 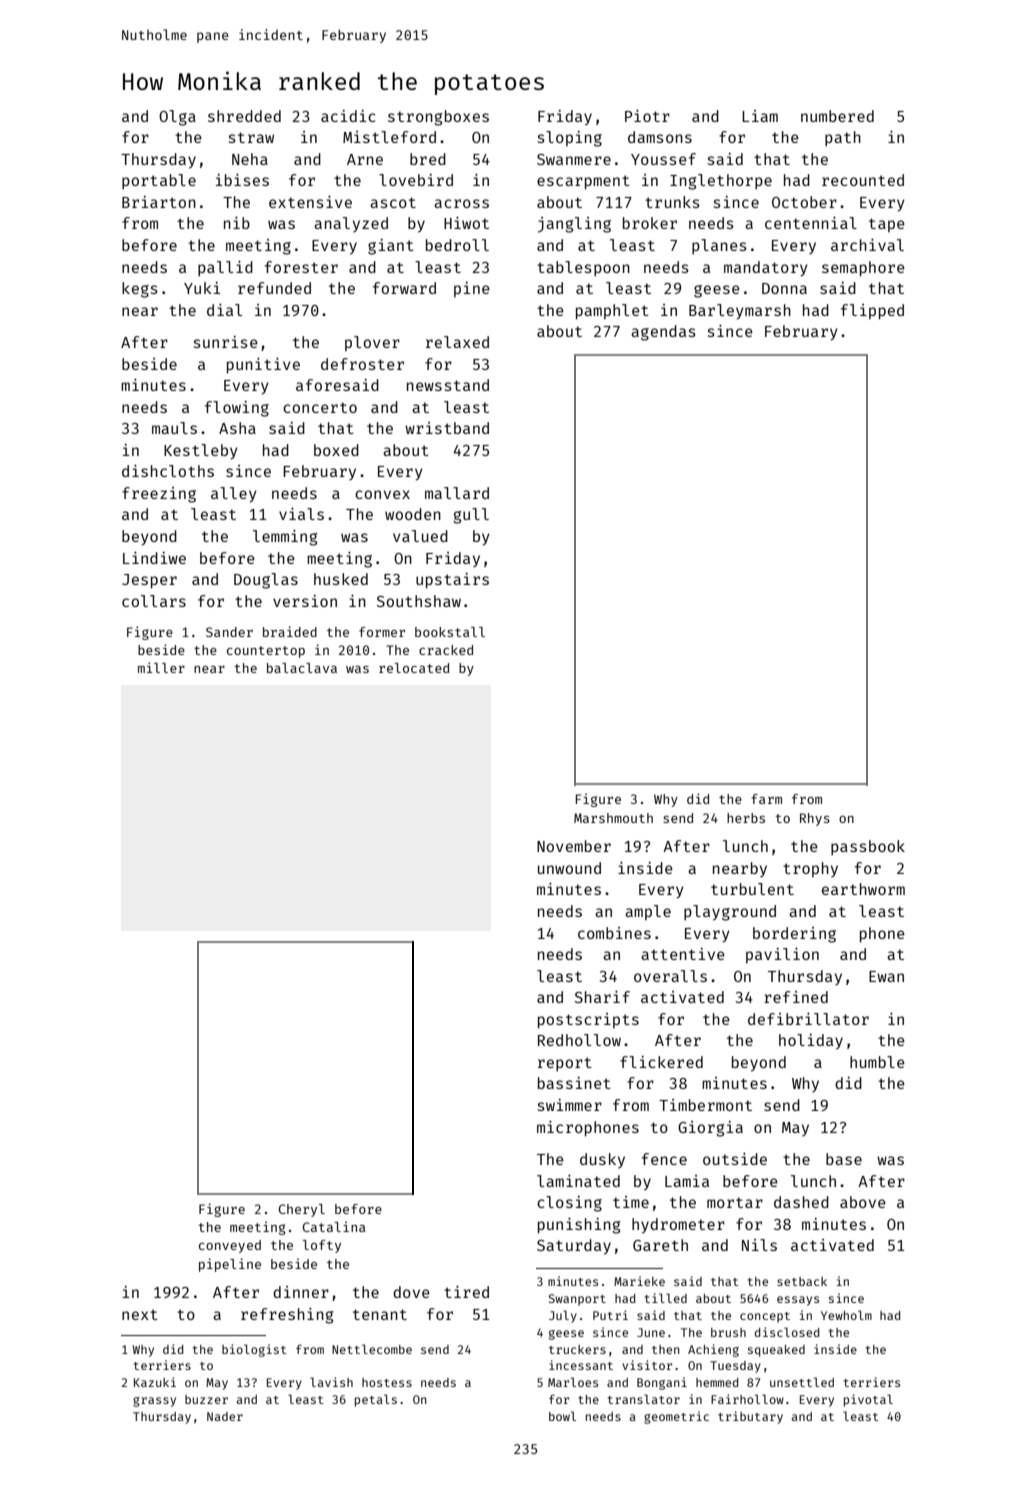 I want to click on escarpment, so click(x=583, y=182).
